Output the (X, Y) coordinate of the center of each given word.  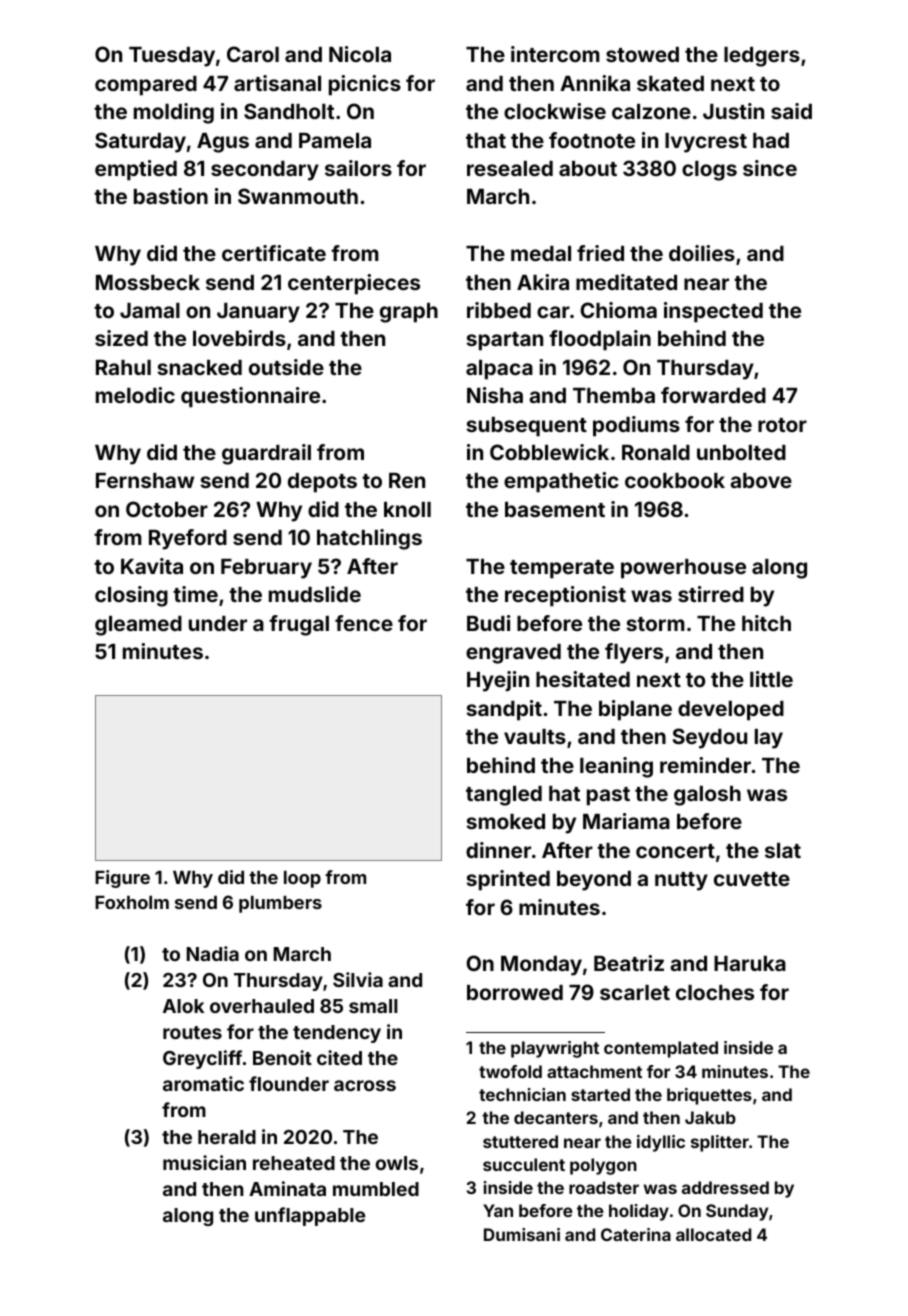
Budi (488, 623)
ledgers (762, 57)
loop (302, 879)
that (486, 140)
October (167, 509)
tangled (504, 796)
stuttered (520, 1141)
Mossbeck (148, 282)
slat (783, 850)
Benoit (282, 1057)
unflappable (310, 1216)
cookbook (675, 480)
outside (286, 367)
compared (146, 86)
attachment (594, 1071)
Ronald (656, 452)
